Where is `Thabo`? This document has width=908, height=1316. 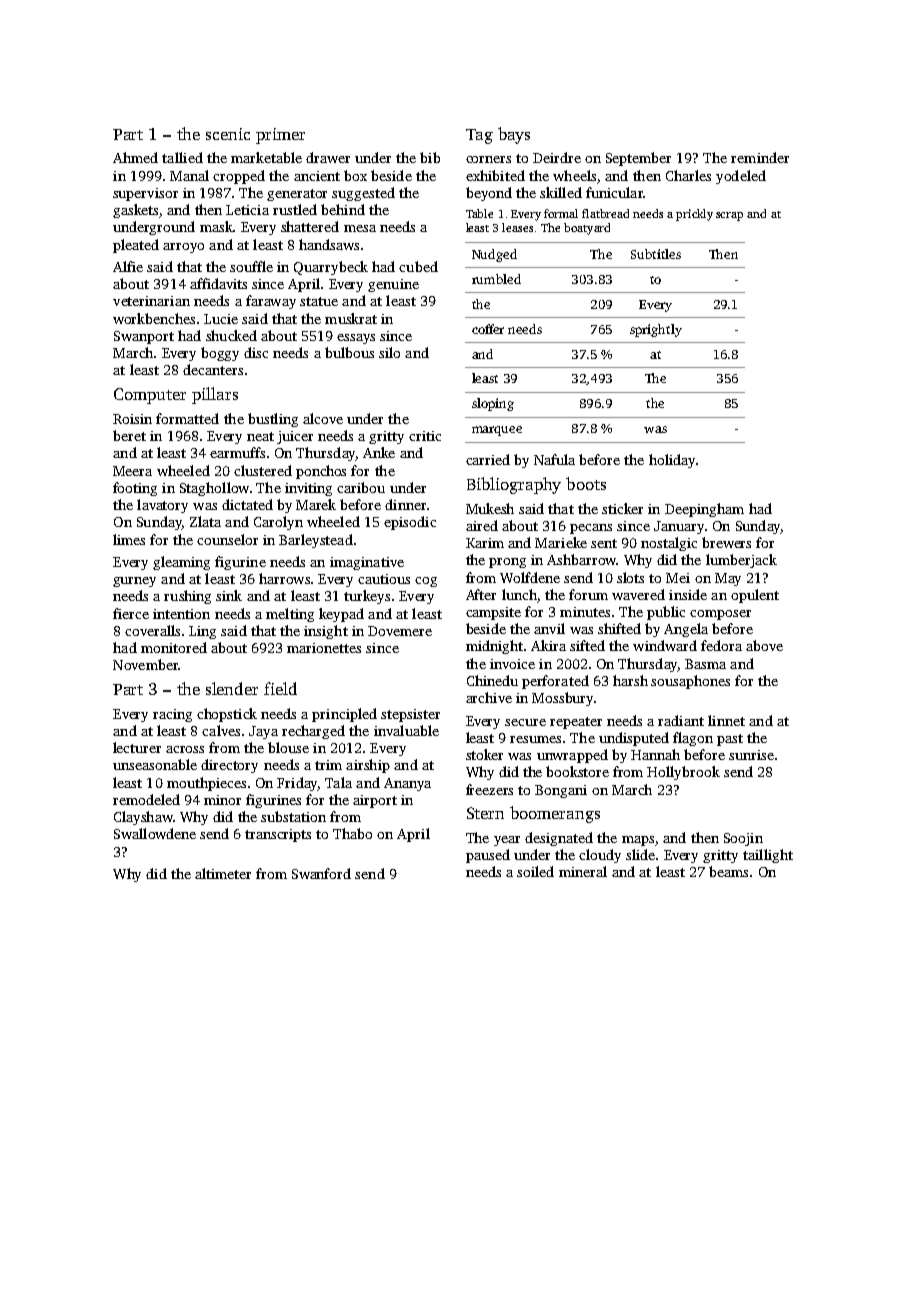
Thabo is located at coordinates (352, 833).
